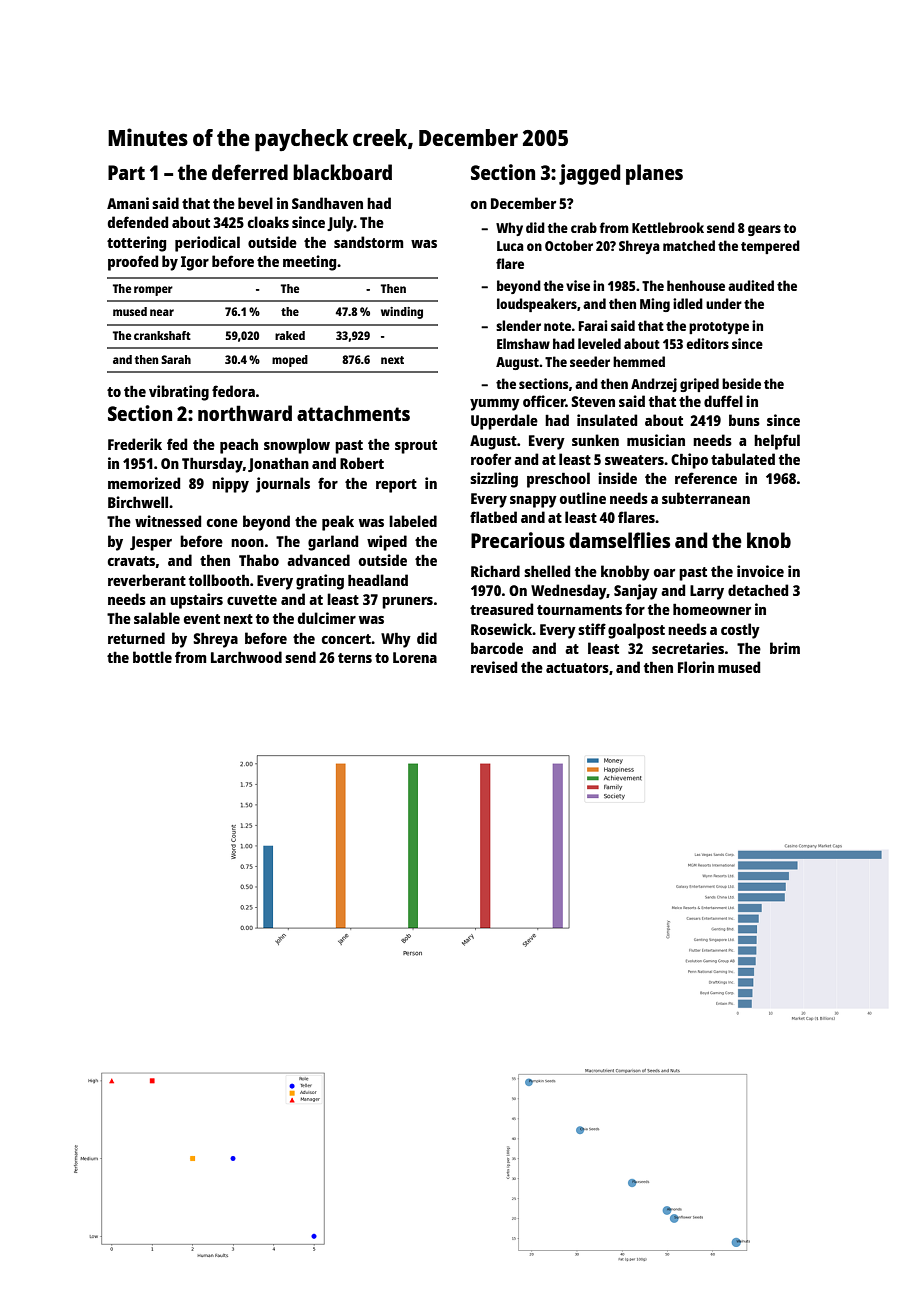  What do you see at coordinates (751, 285) in the screenshot?
I see `audited` at bounding box center [751, 285].
